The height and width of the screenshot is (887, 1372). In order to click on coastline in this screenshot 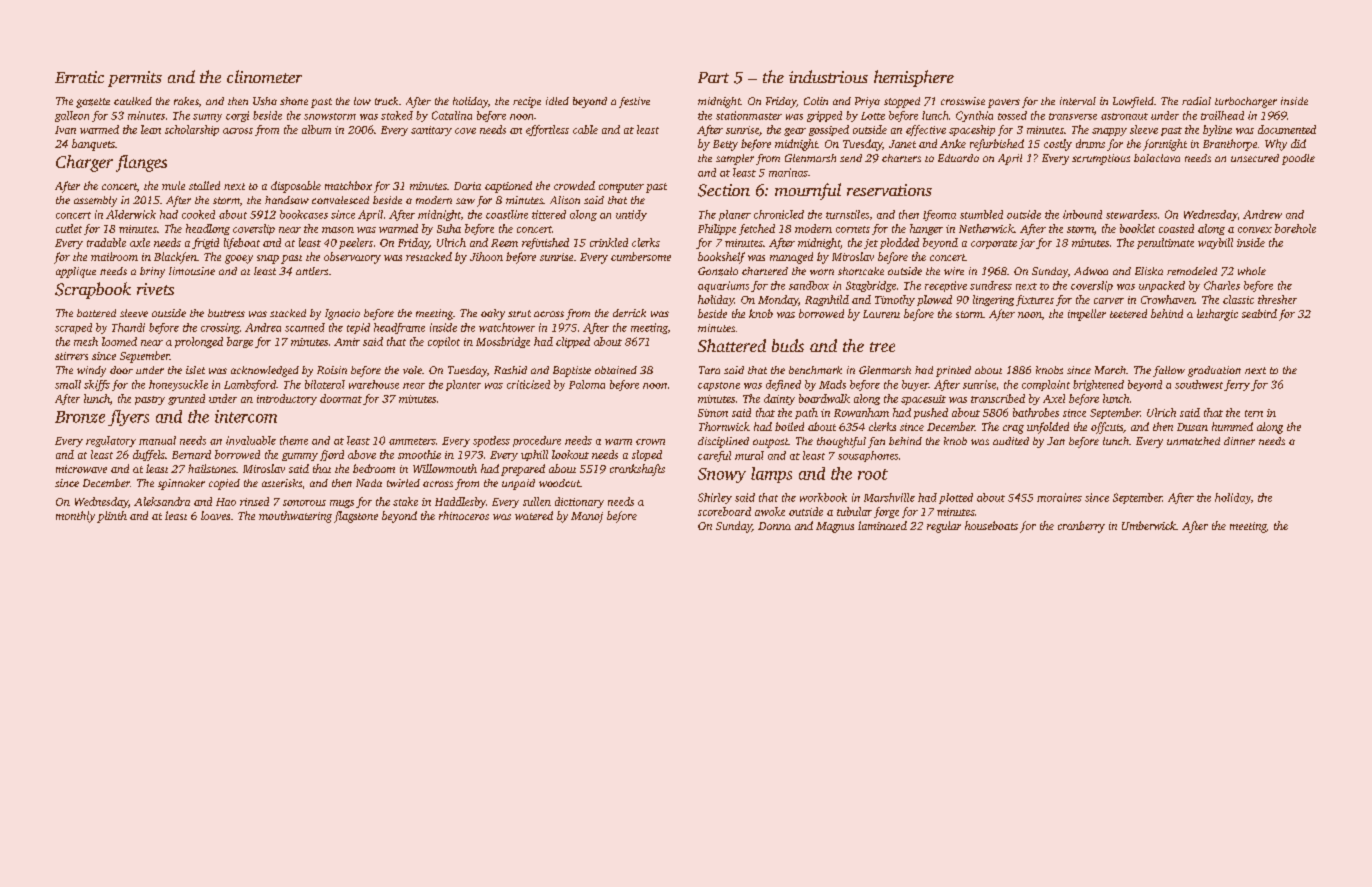, I will do `click(507, 214)`.
